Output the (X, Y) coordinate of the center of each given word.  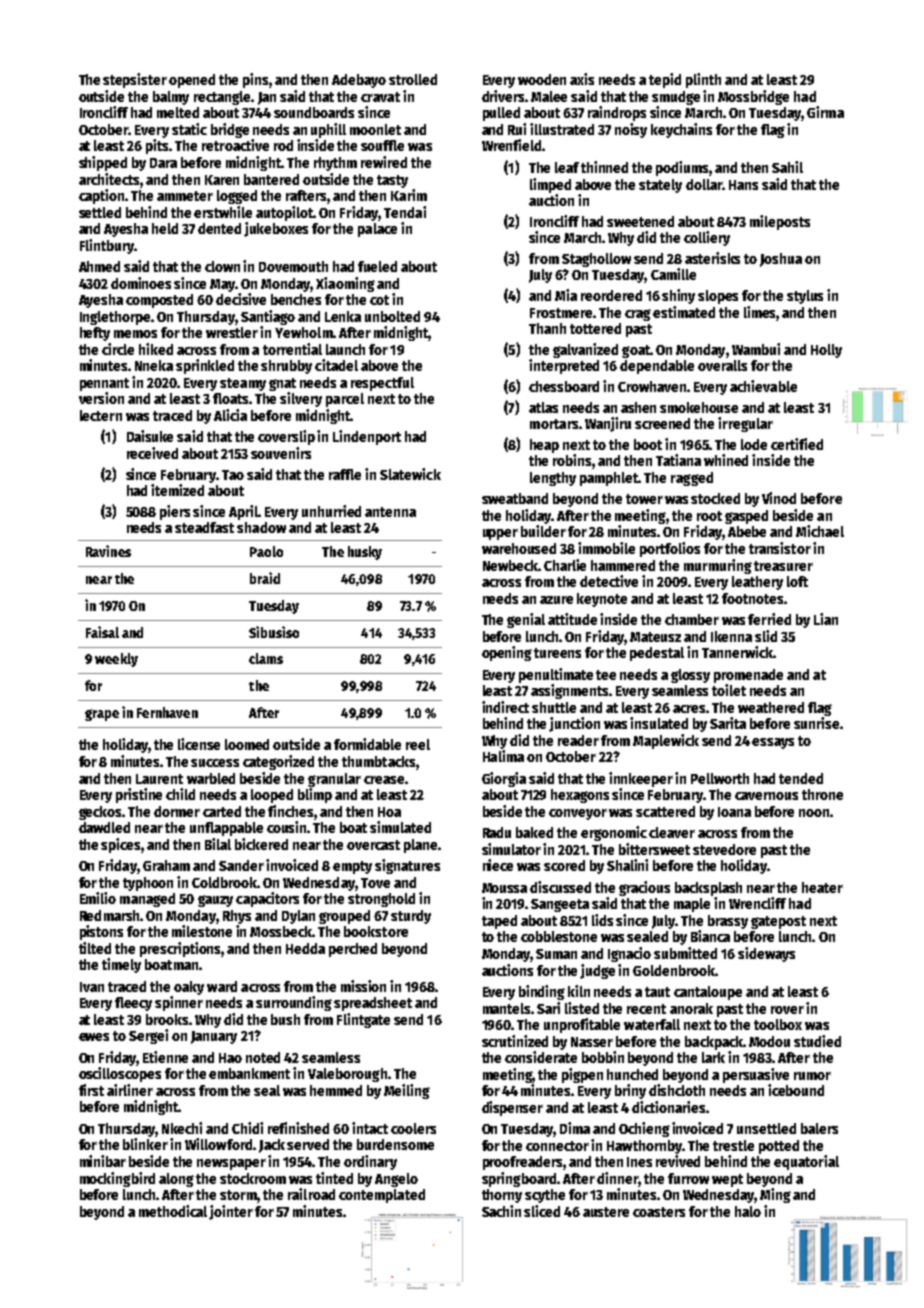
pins (255, 80)
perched (353, 950)
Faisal (102, 632)
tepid (665, 80)
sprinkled (205, 366)
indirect (505, 707)
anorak (691, 1008)
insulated (659, 723)
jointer (231, 1212)
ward (222, 986)
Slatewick (410, 474)
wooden (542, 79)
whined (726, 460)
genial (526, 620)
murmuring (718, 566)
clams (266, 658)
